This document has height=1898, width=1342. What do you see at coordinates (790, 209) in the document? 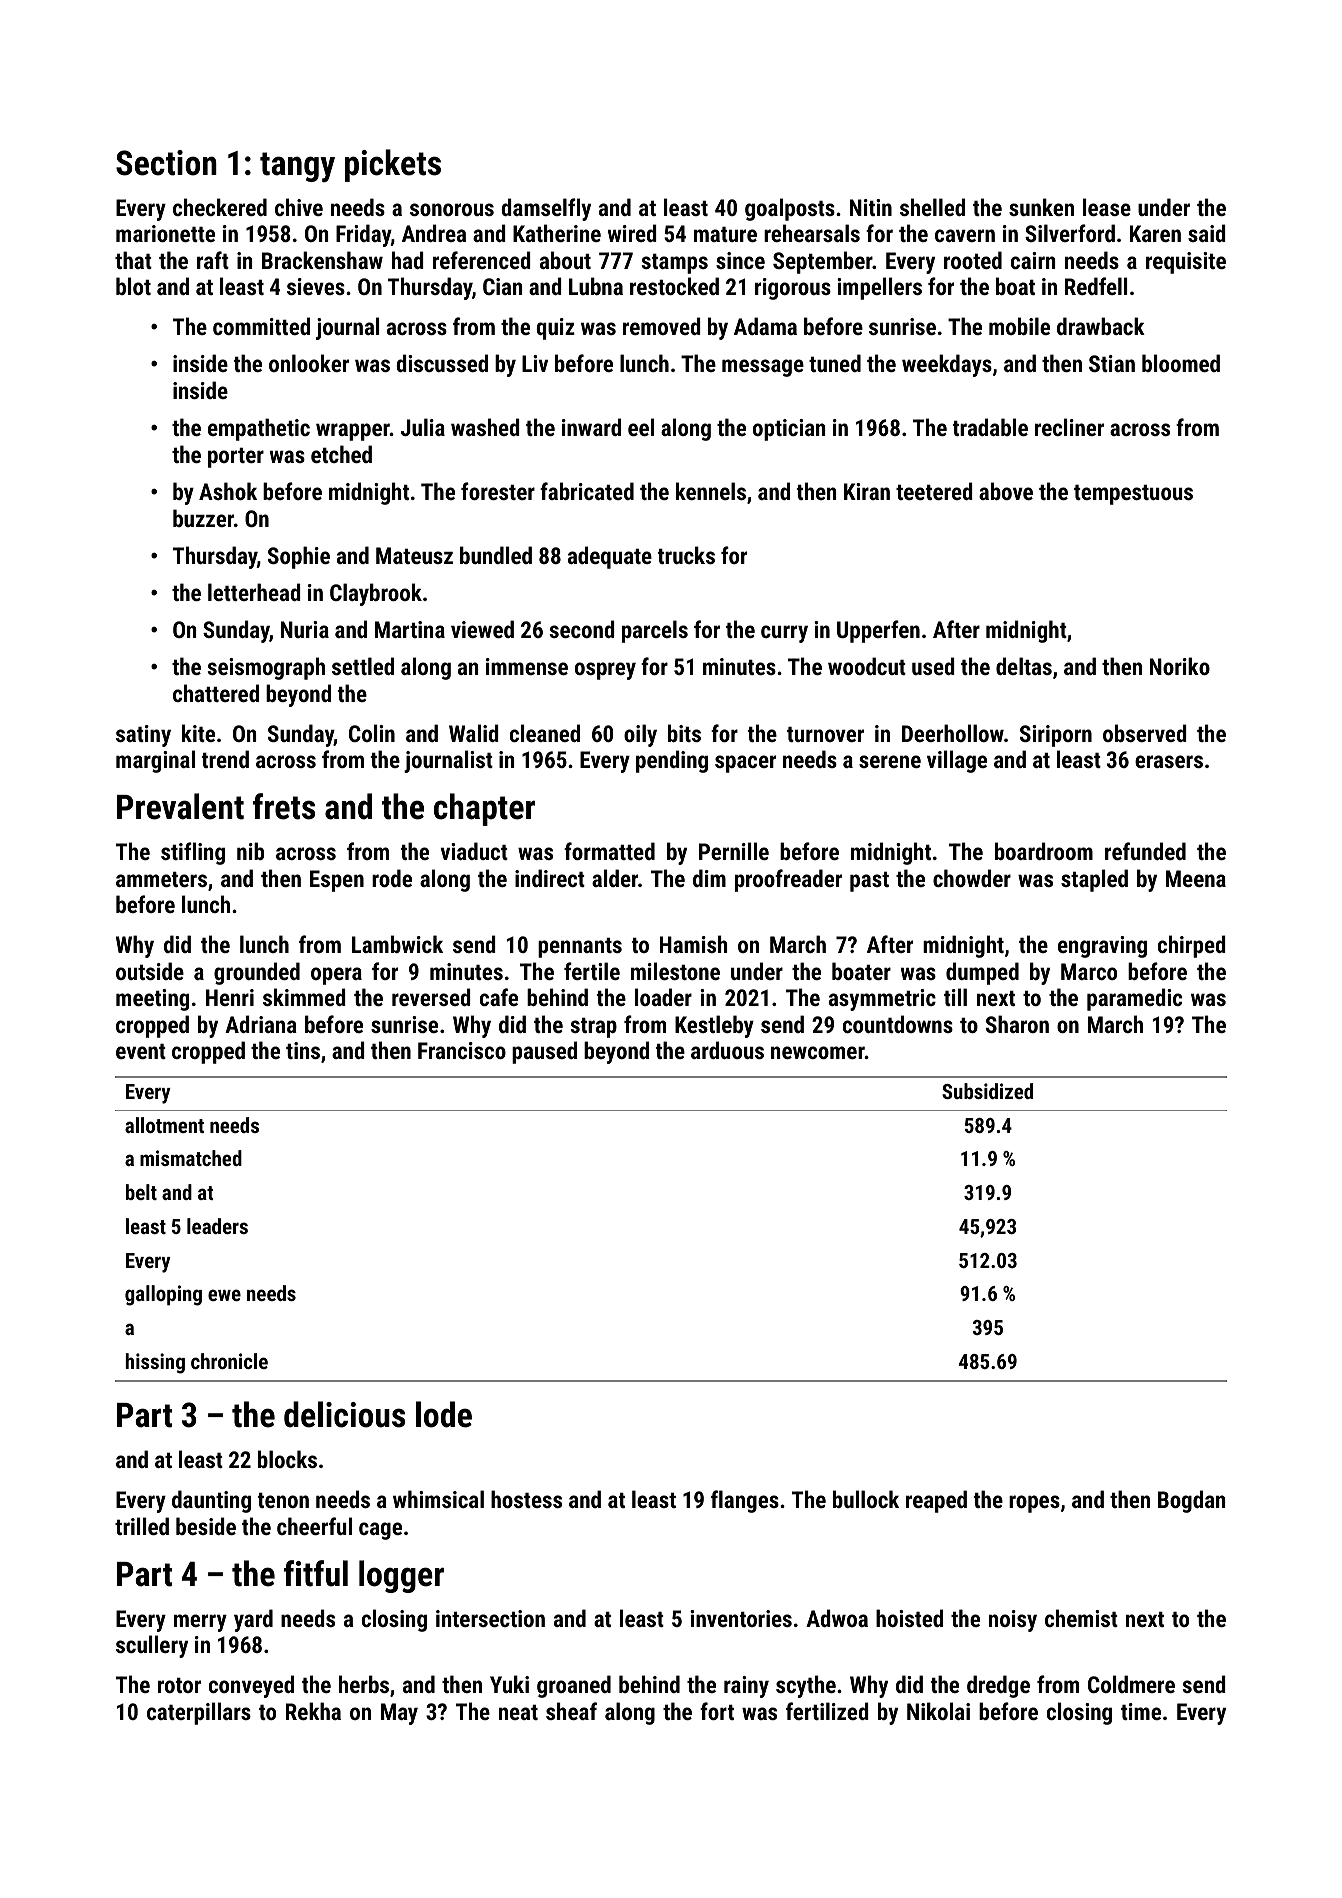
I see `goalposts` at bounding box center [790, 209].
